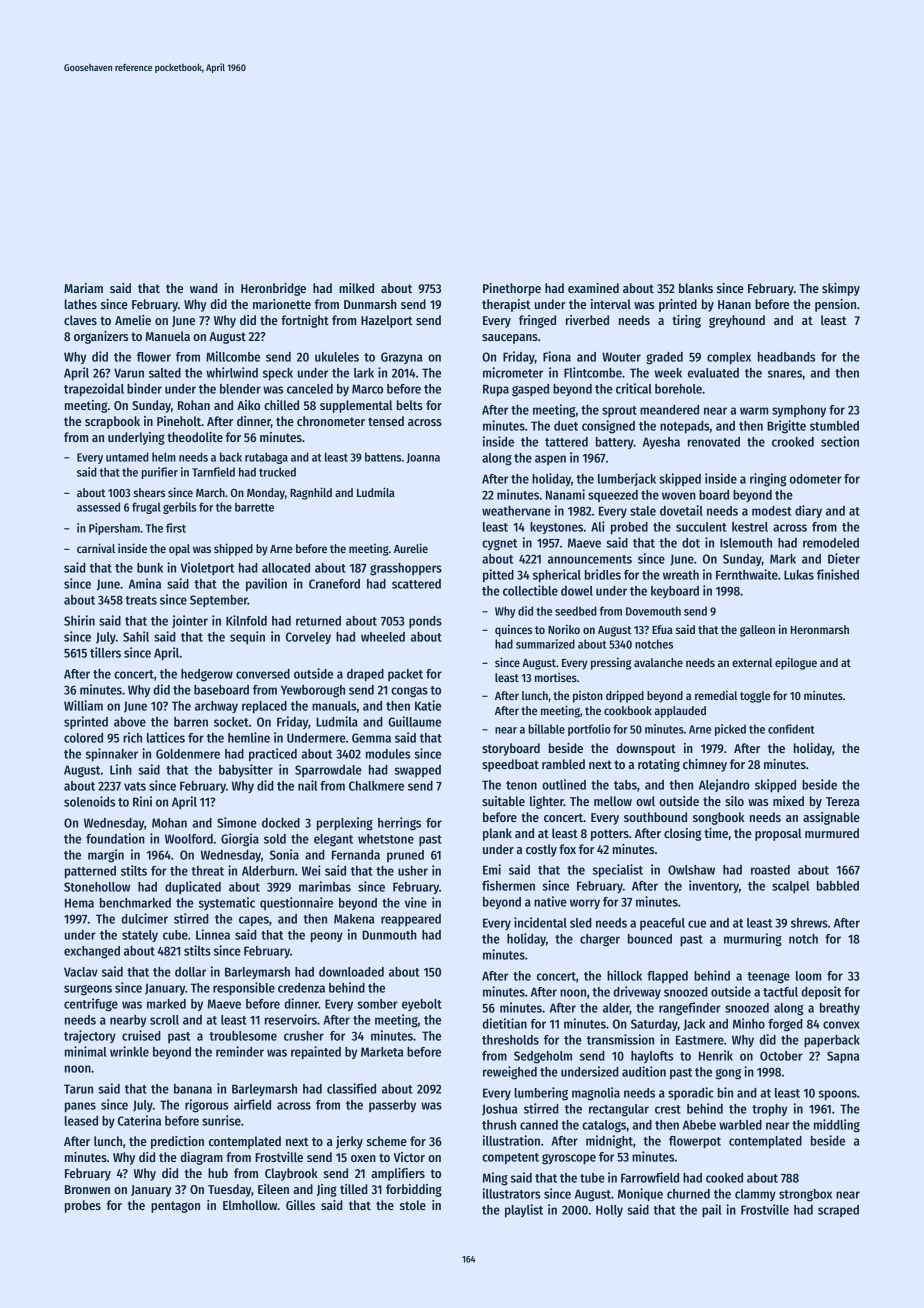 Image resolution: width=924 pixels, height=1308 pixels. I want to click on babbled, so click(838, 886).
